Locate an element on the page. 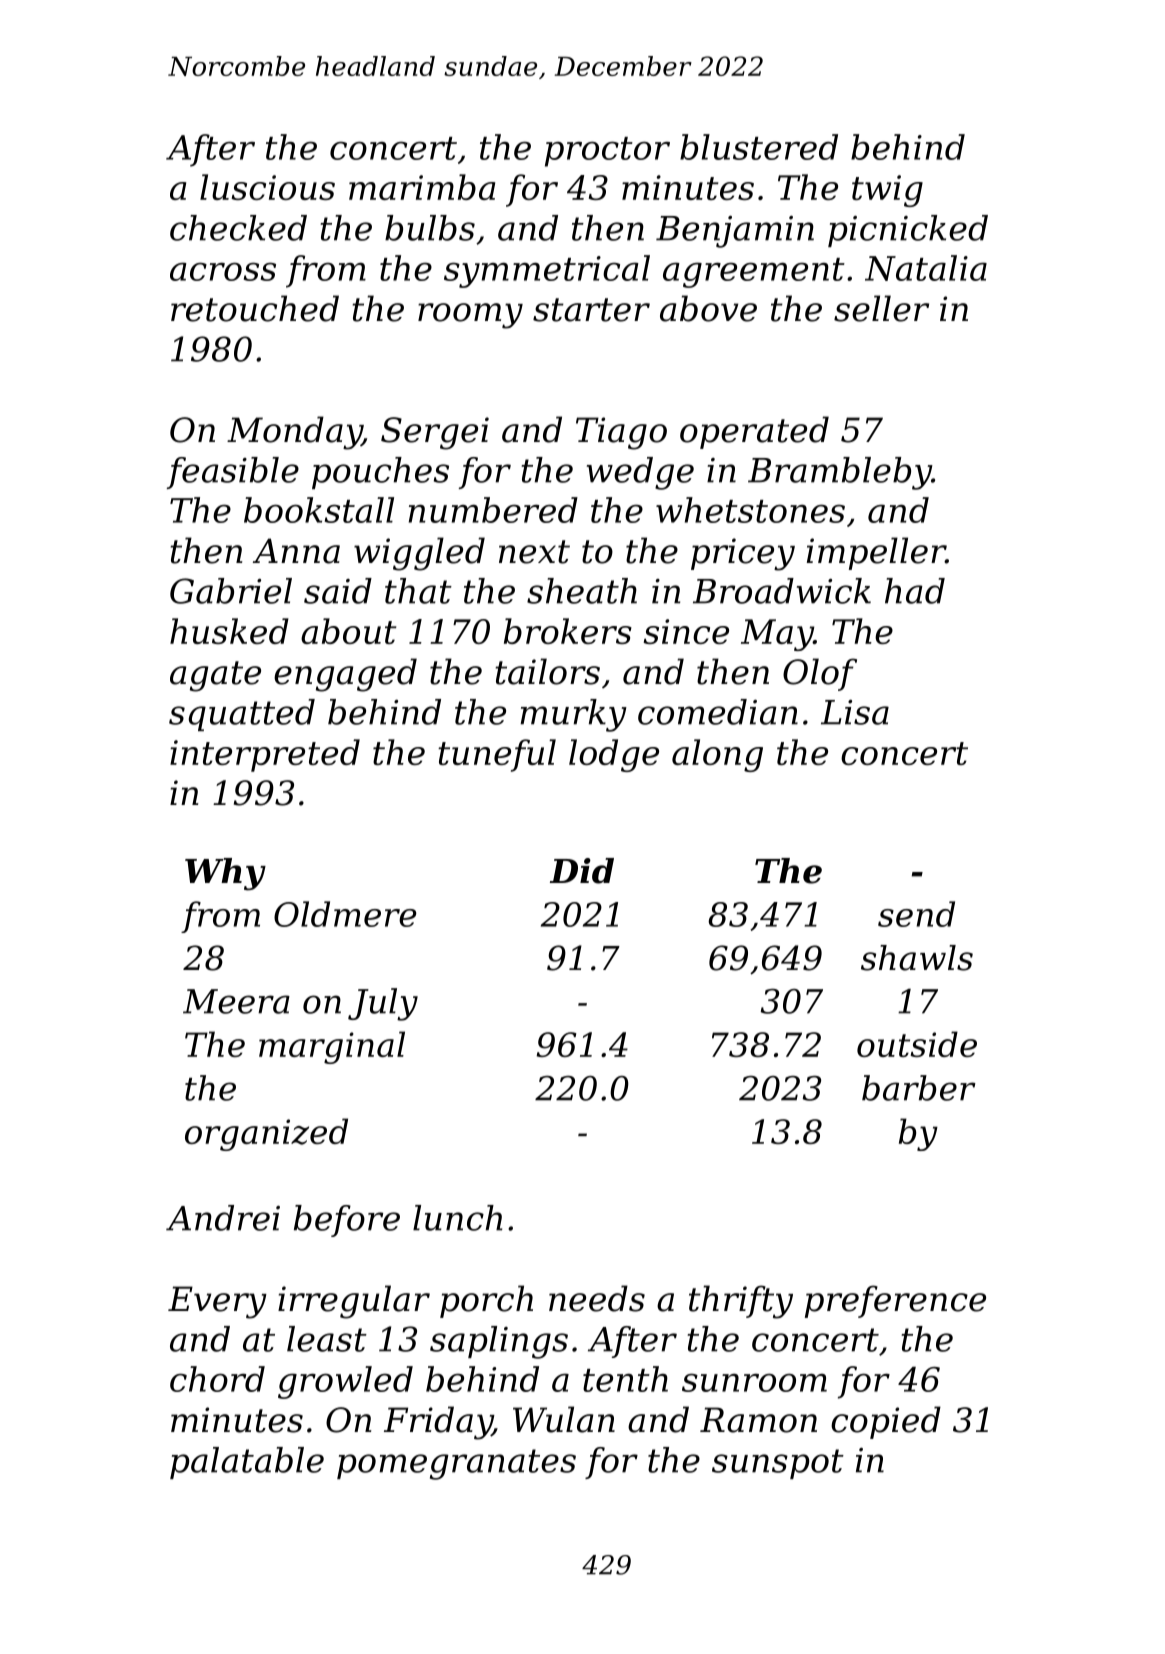 This document has height=1654, width=1165. Did is located at coordinates (582, 871).
